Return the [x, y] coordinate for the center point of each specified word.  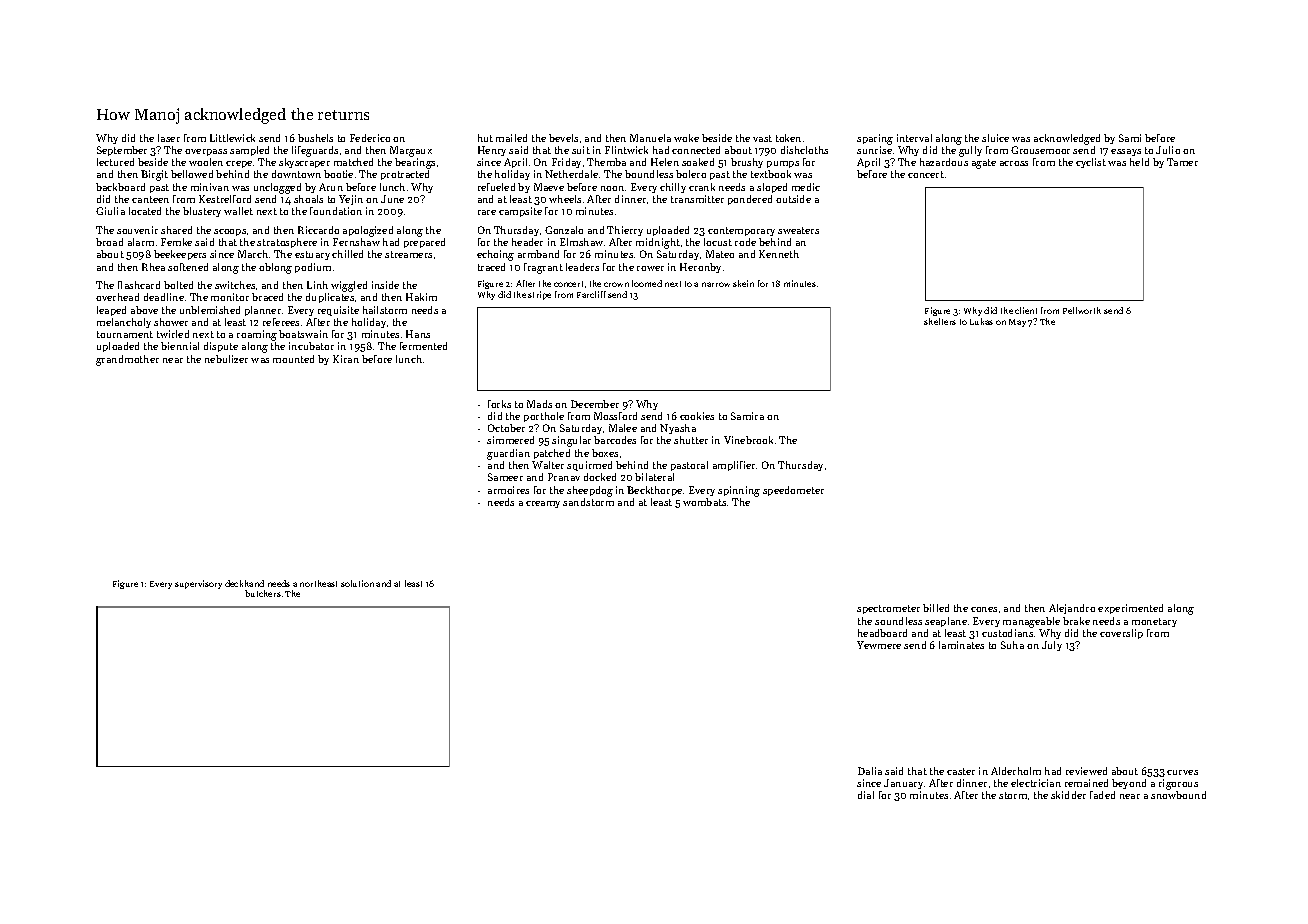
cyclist [1091, 163]
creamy [543, 504]
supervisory [198, 584]
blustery [202, 212]
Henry [492, 151]
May [1017, 323]
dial [866, 795]
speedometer [793, 491]
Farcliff [591, 294]
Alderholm [1016, 771]
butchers [263, 593]
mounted [293, 359]
